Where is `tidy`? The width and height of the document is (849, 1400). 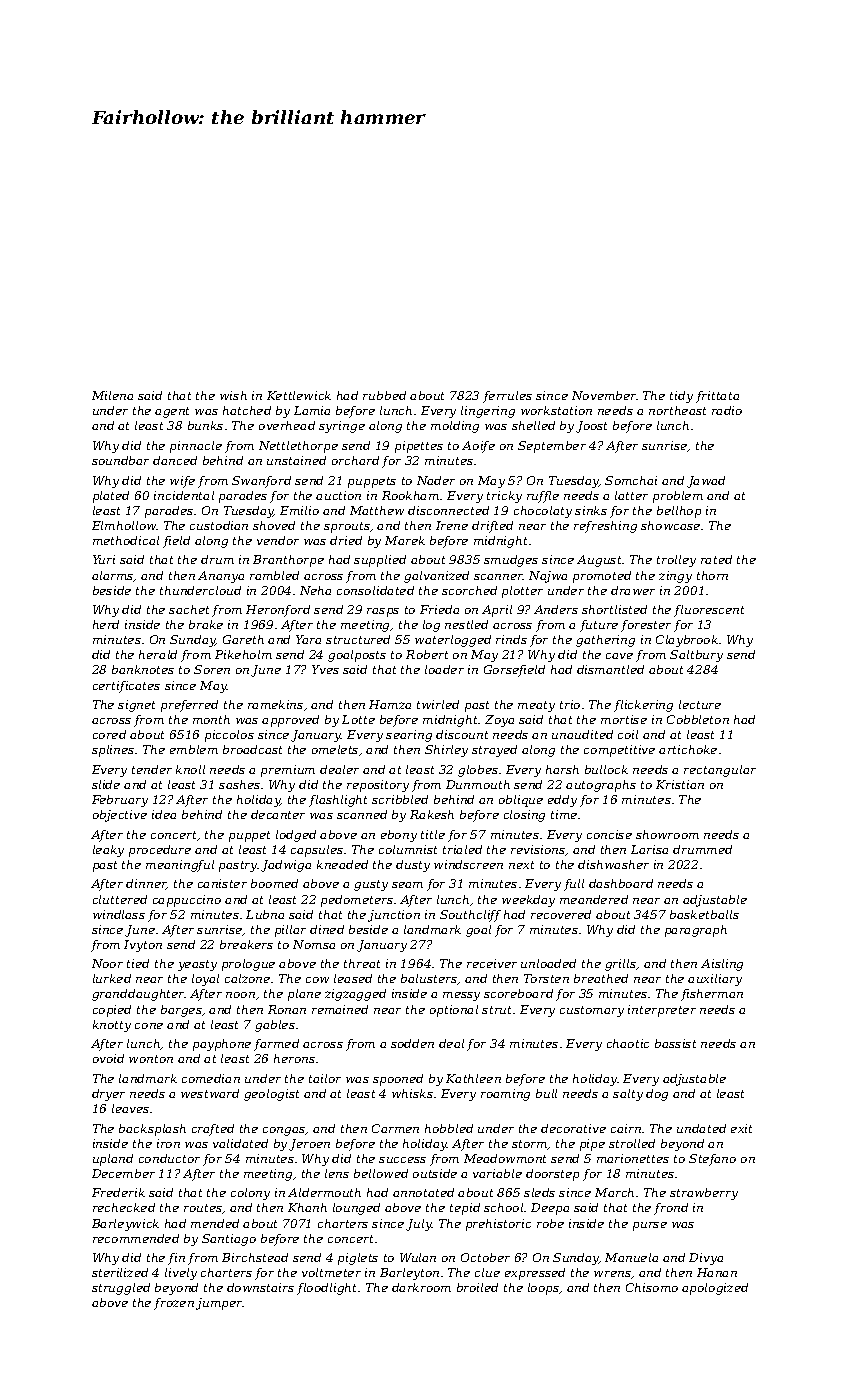 tidy is located at coordinates (681, 397).
